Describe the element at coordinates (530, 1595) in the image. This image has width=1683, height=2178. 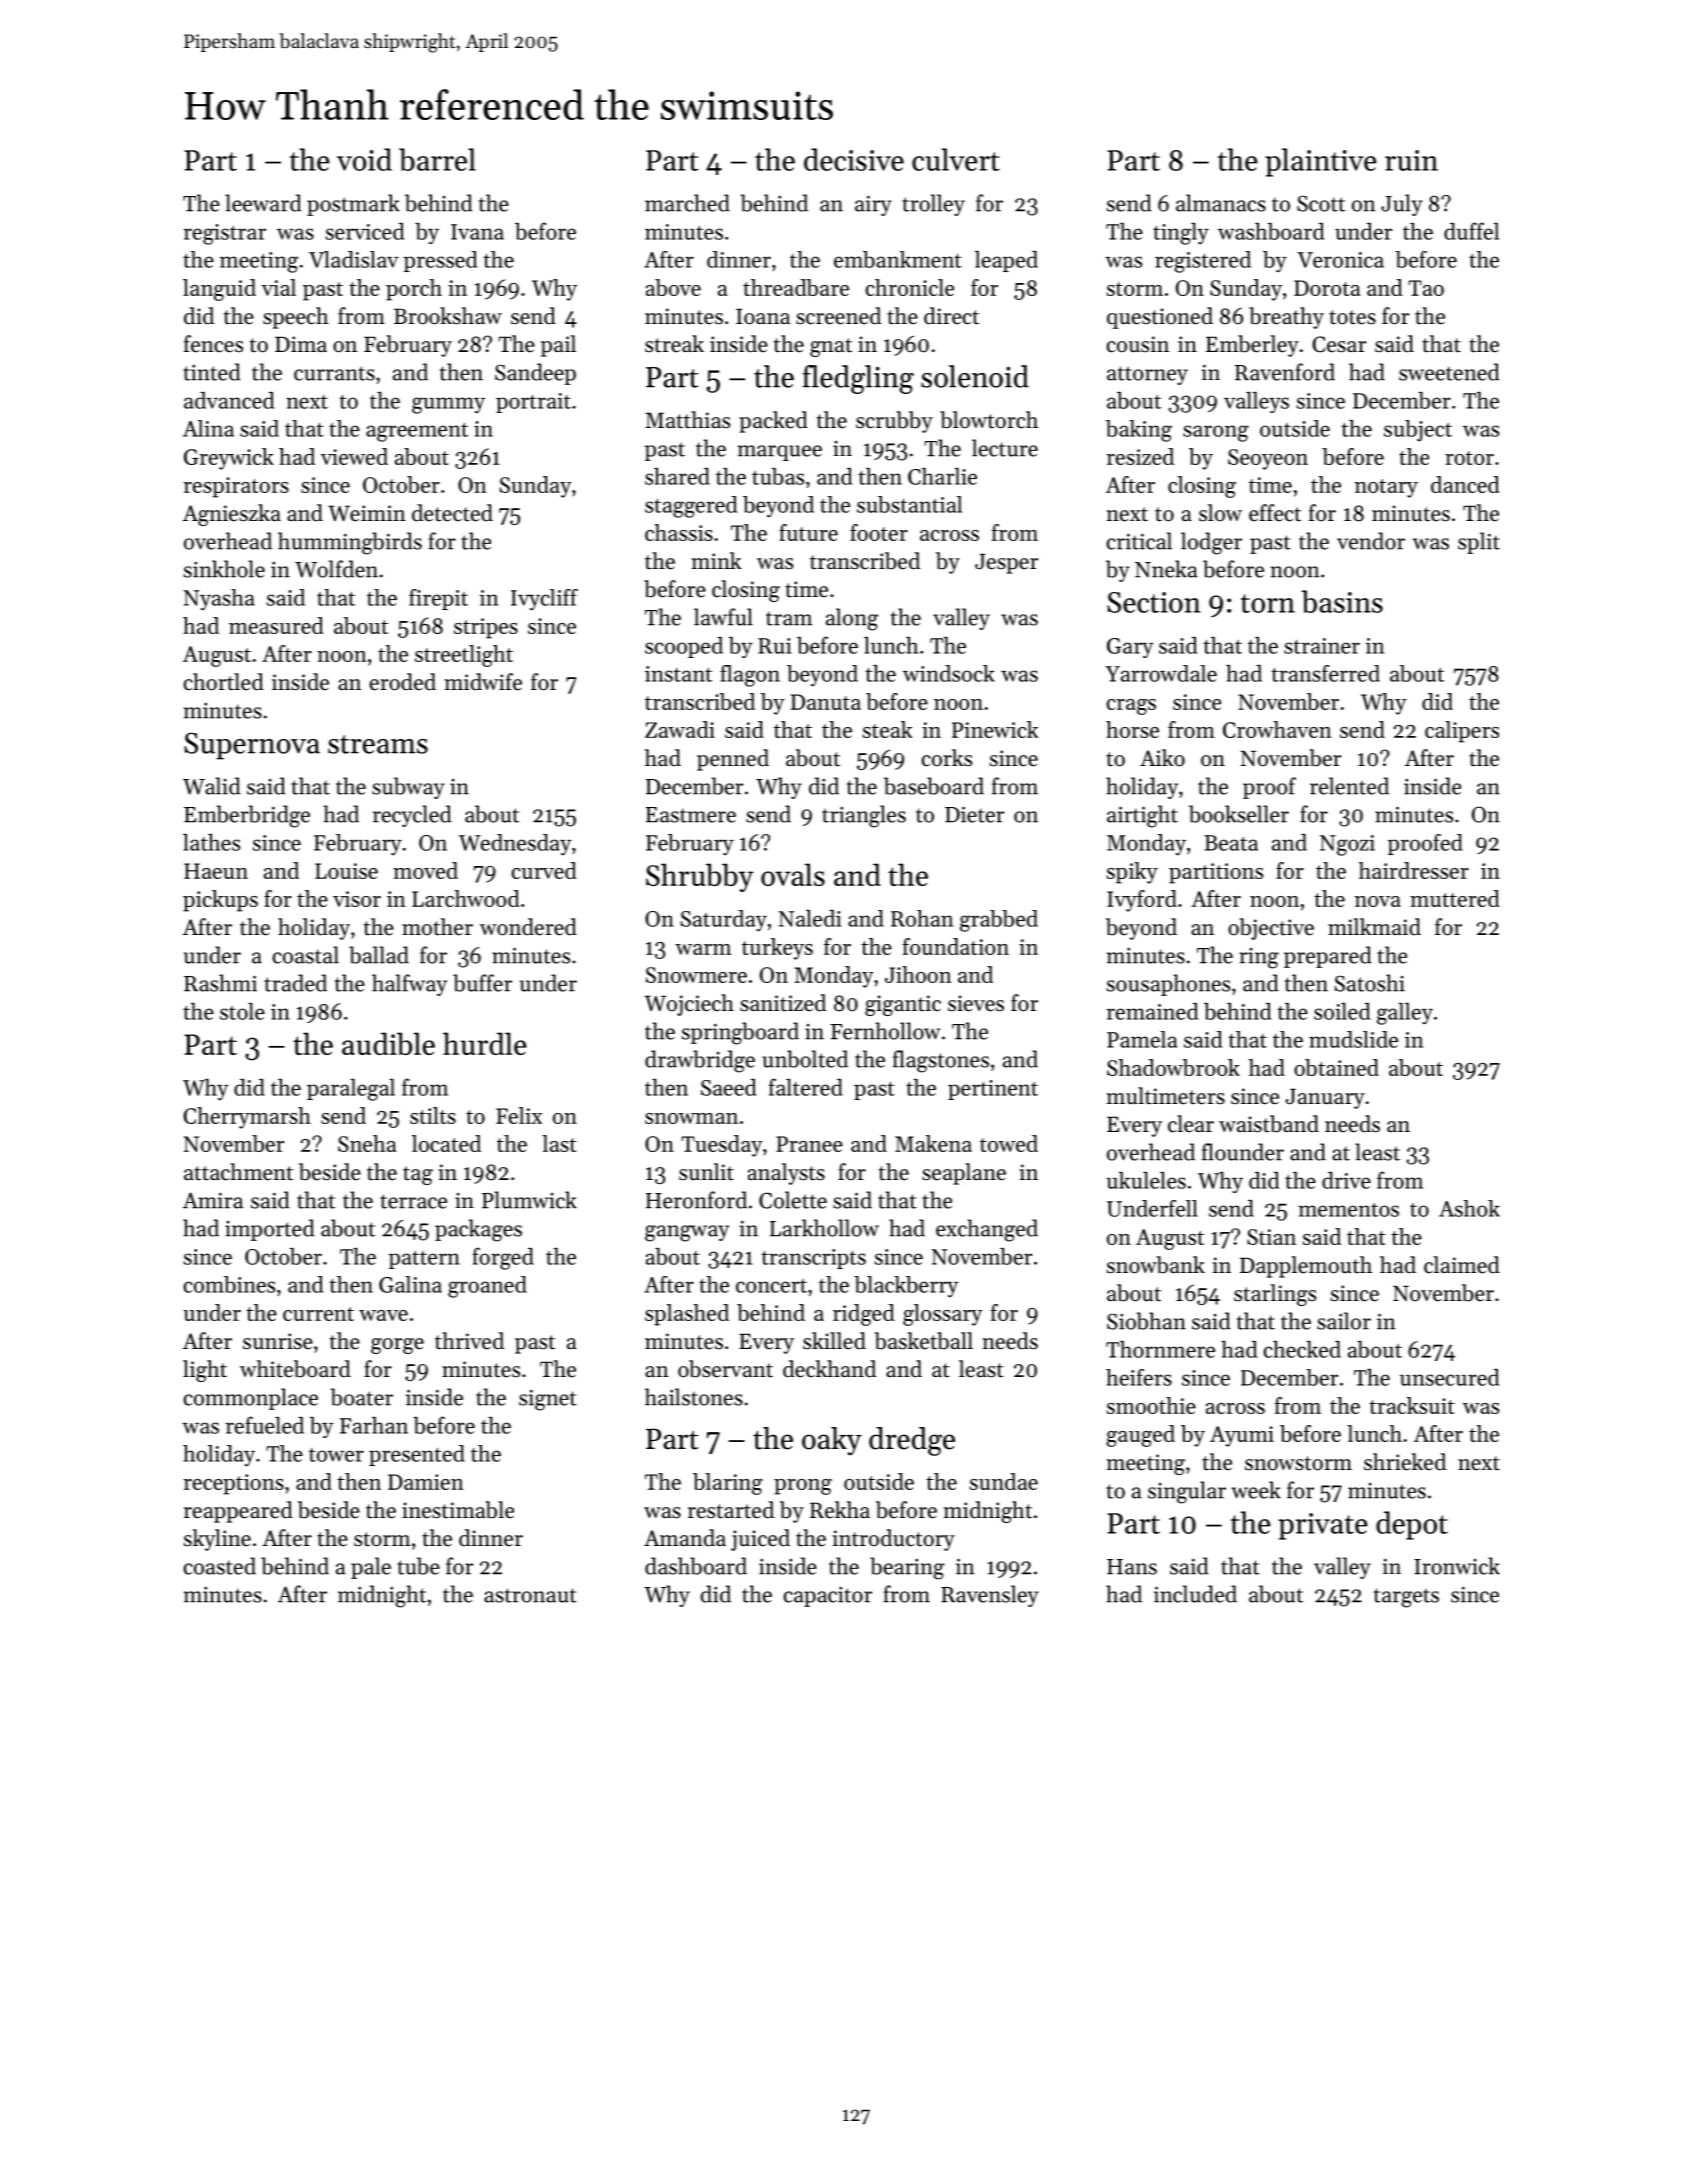
I see `astronaut` at that location.
